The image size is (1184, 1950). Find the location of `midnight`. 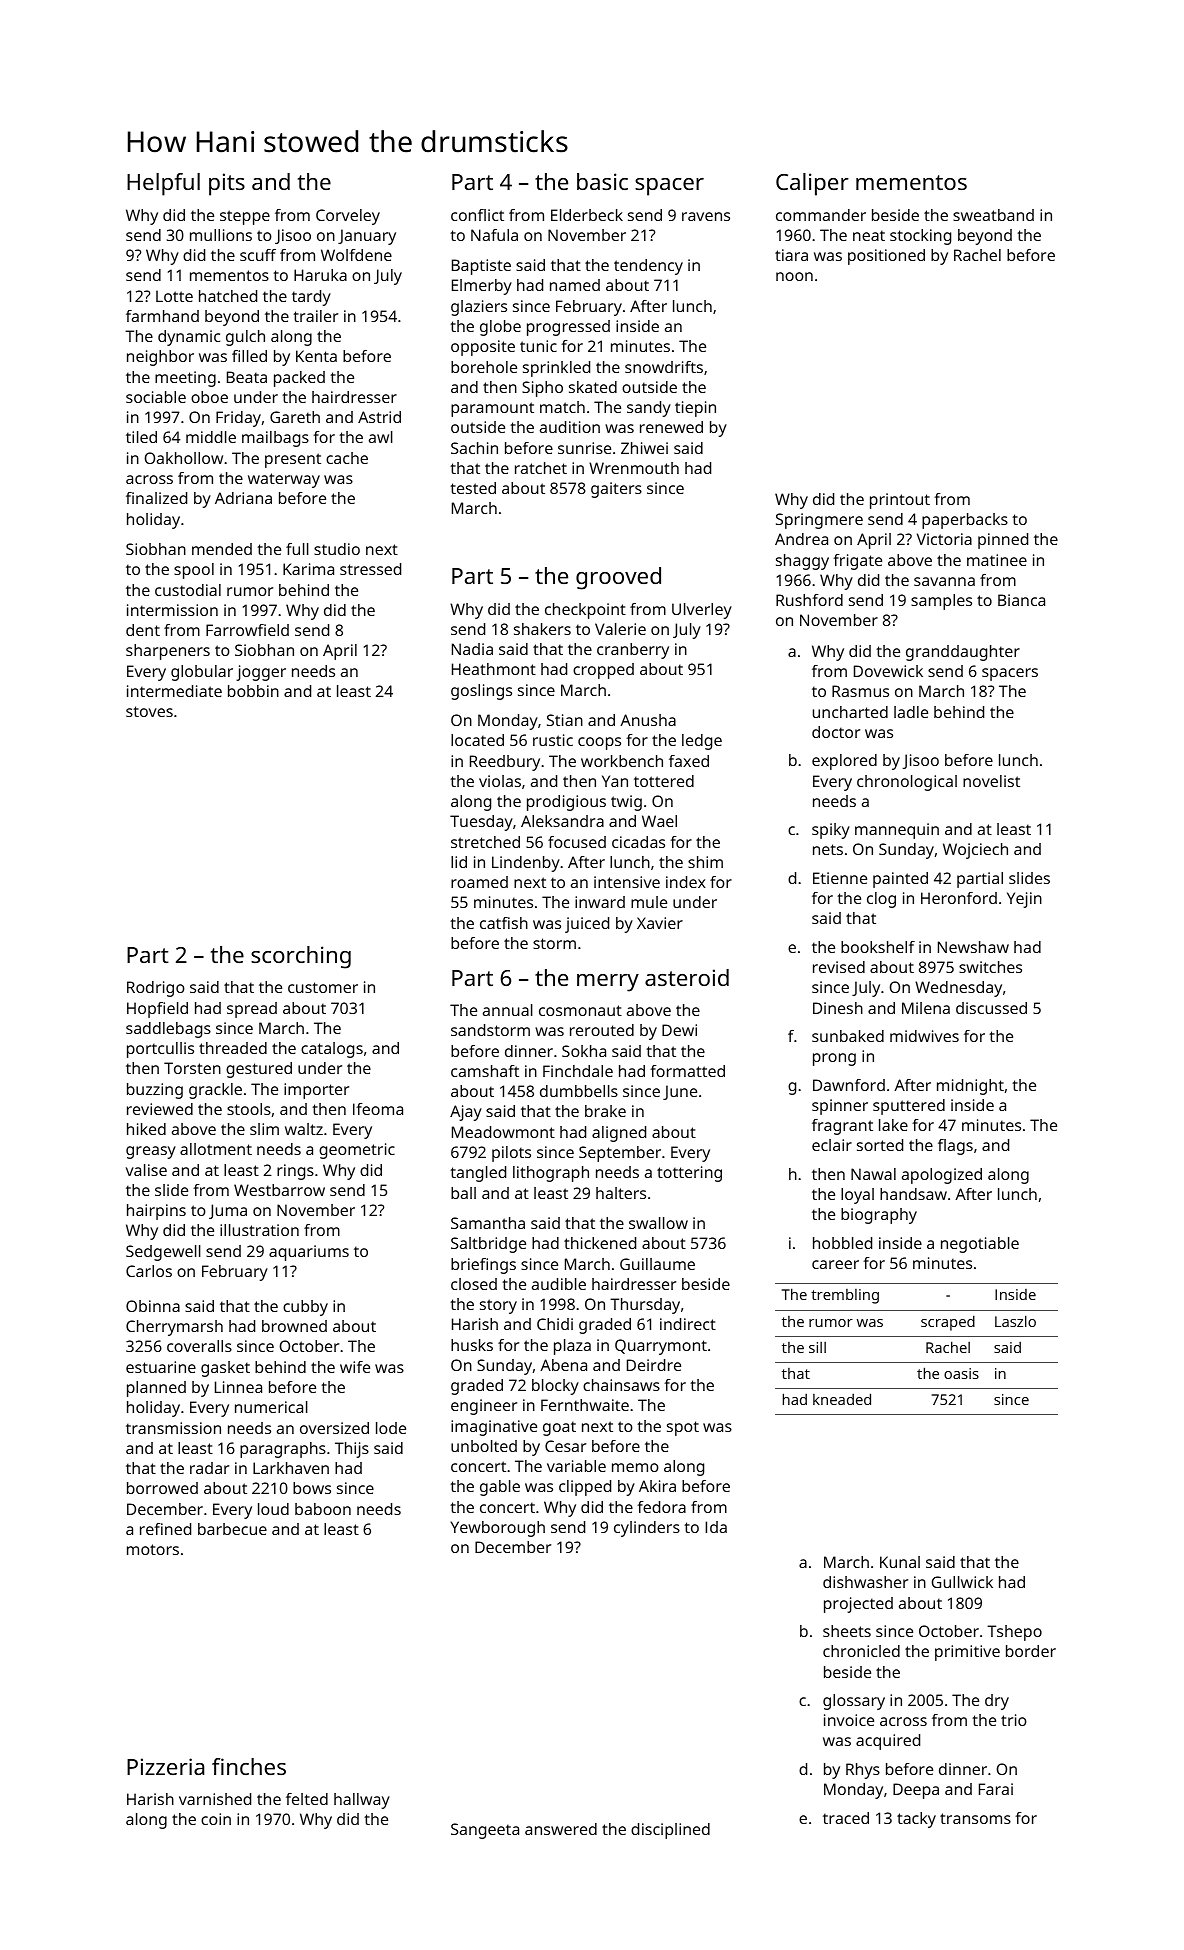

midnight is located at coordinates (970, 1087).
